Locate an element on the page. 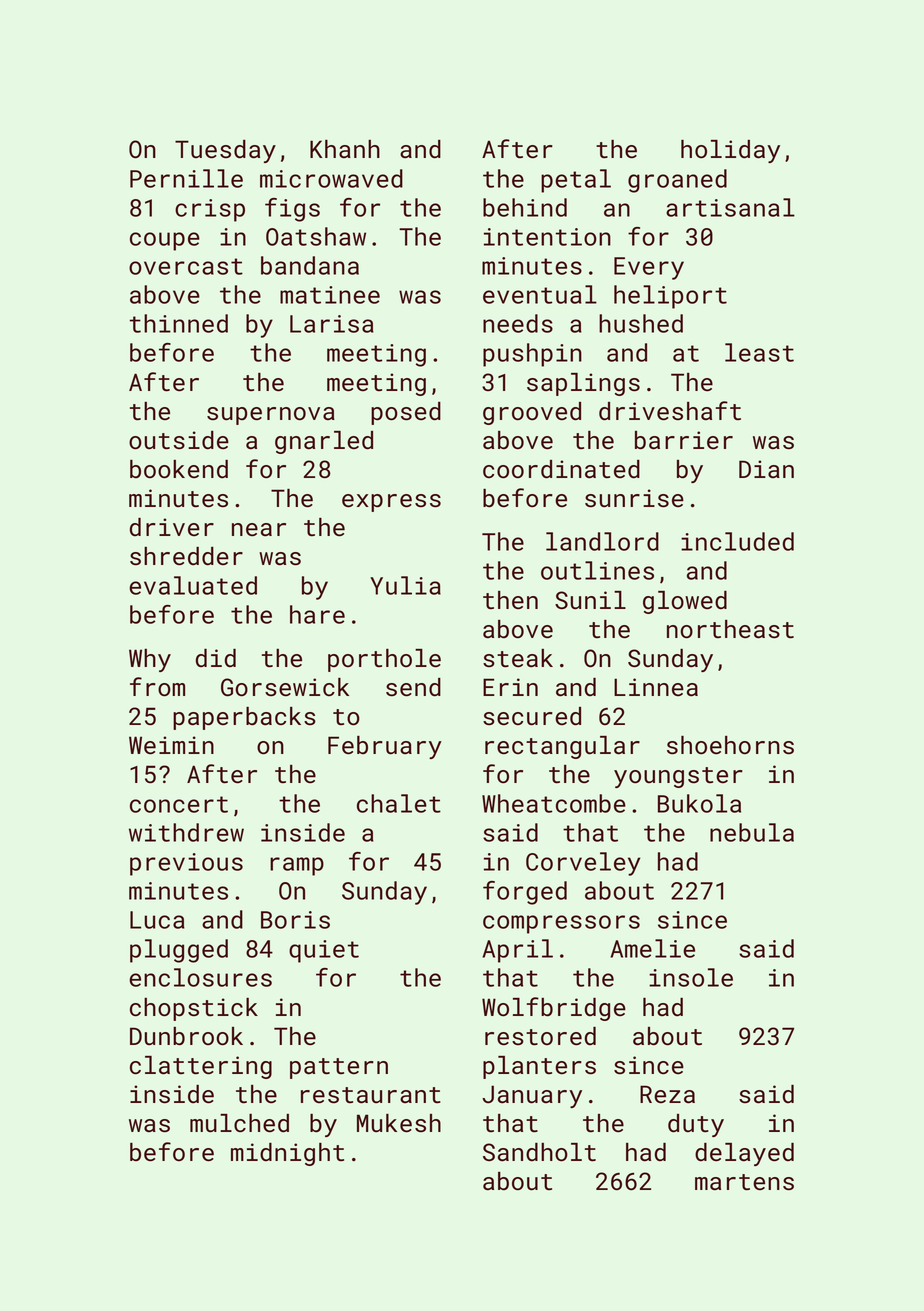  holiday is located at coordinates (730, 151).
